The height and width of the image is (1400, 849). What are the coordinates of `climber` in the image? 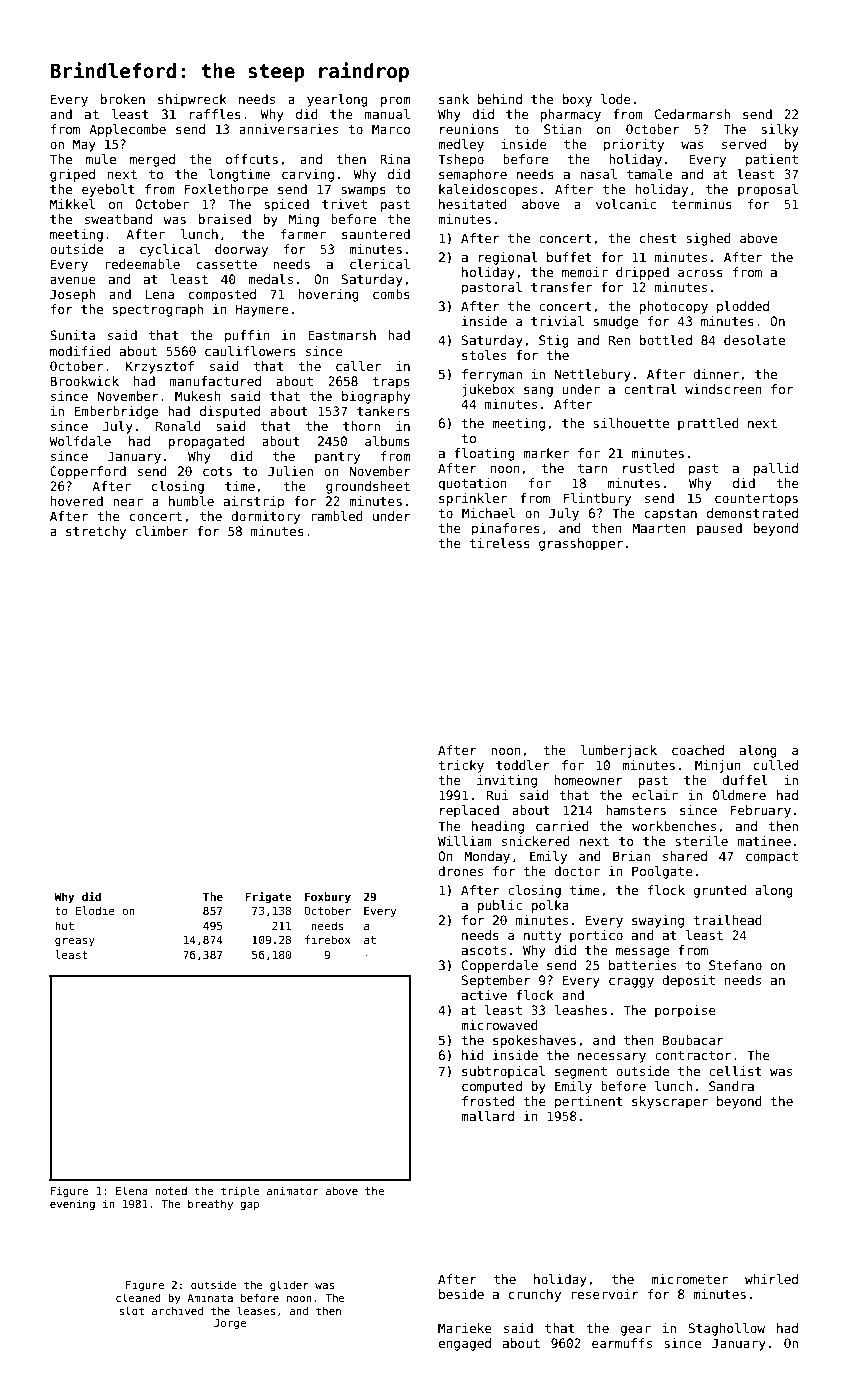 It's located at (162, 531).
